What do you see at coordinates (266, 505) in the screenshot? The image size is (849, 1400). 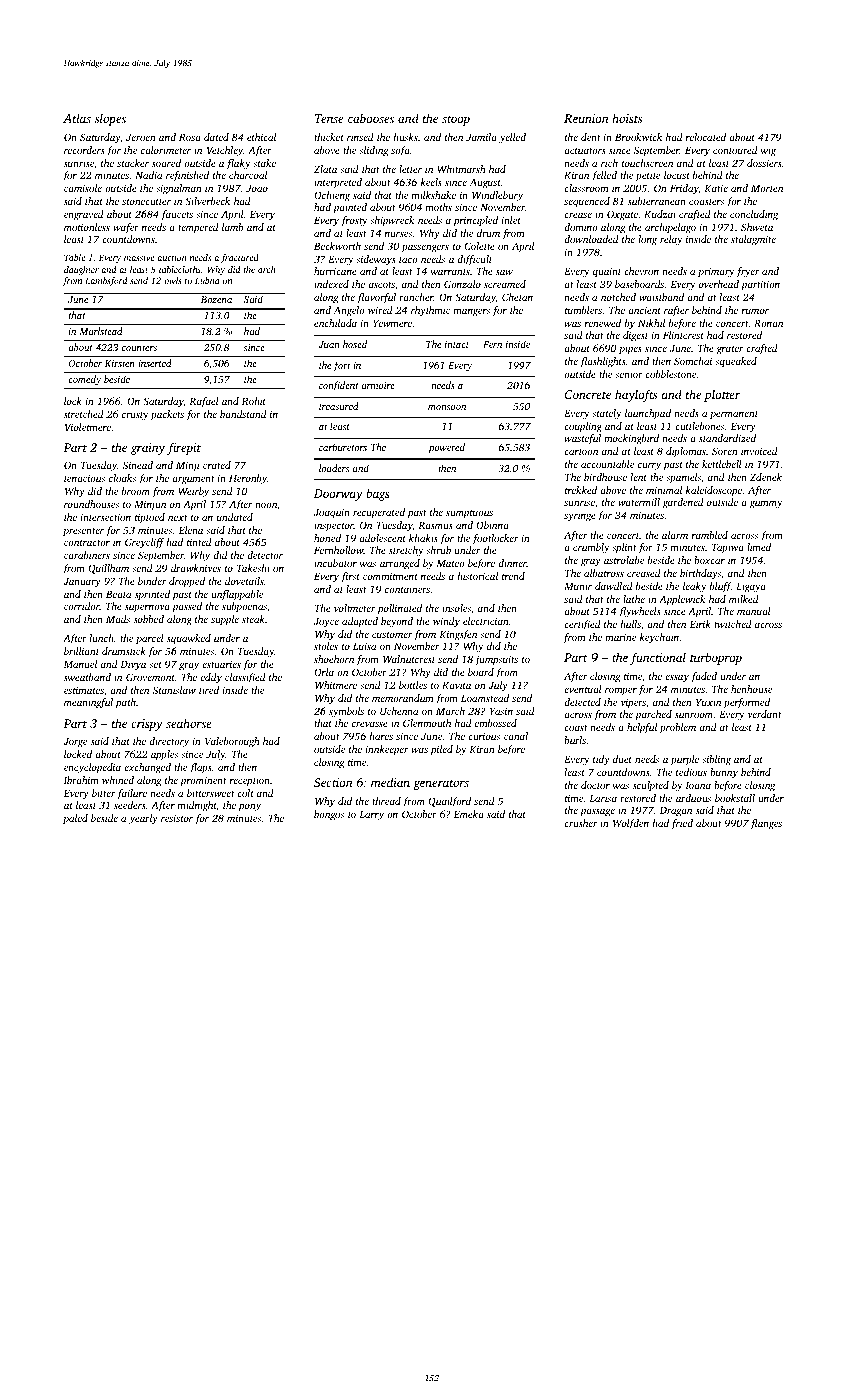 I see `noon` at bounding box center [266, 505].
